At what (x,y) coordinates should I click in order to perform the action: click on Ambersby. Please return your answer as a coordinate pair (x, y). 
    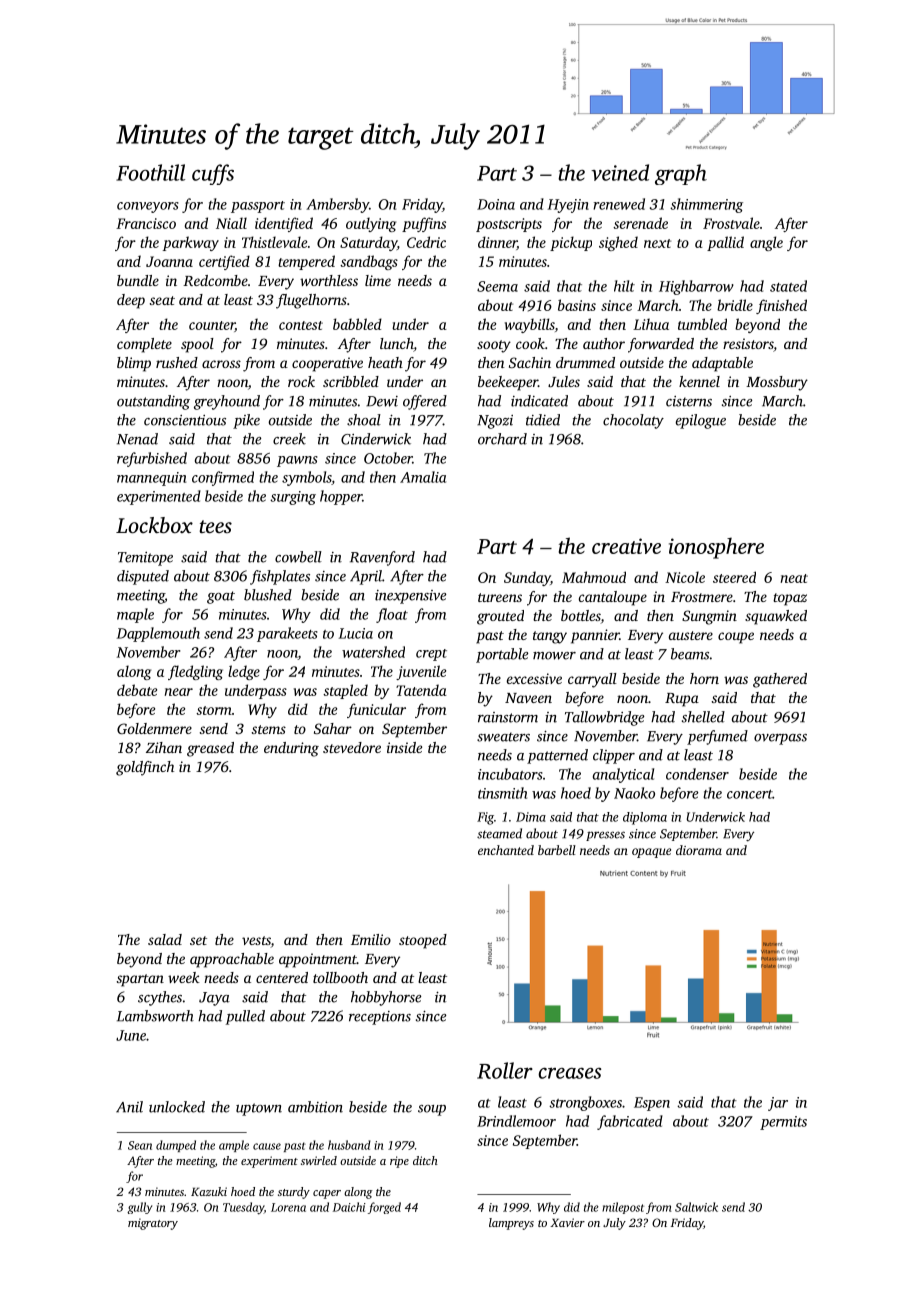
    Looking at the image, I should click on (337, 205).
